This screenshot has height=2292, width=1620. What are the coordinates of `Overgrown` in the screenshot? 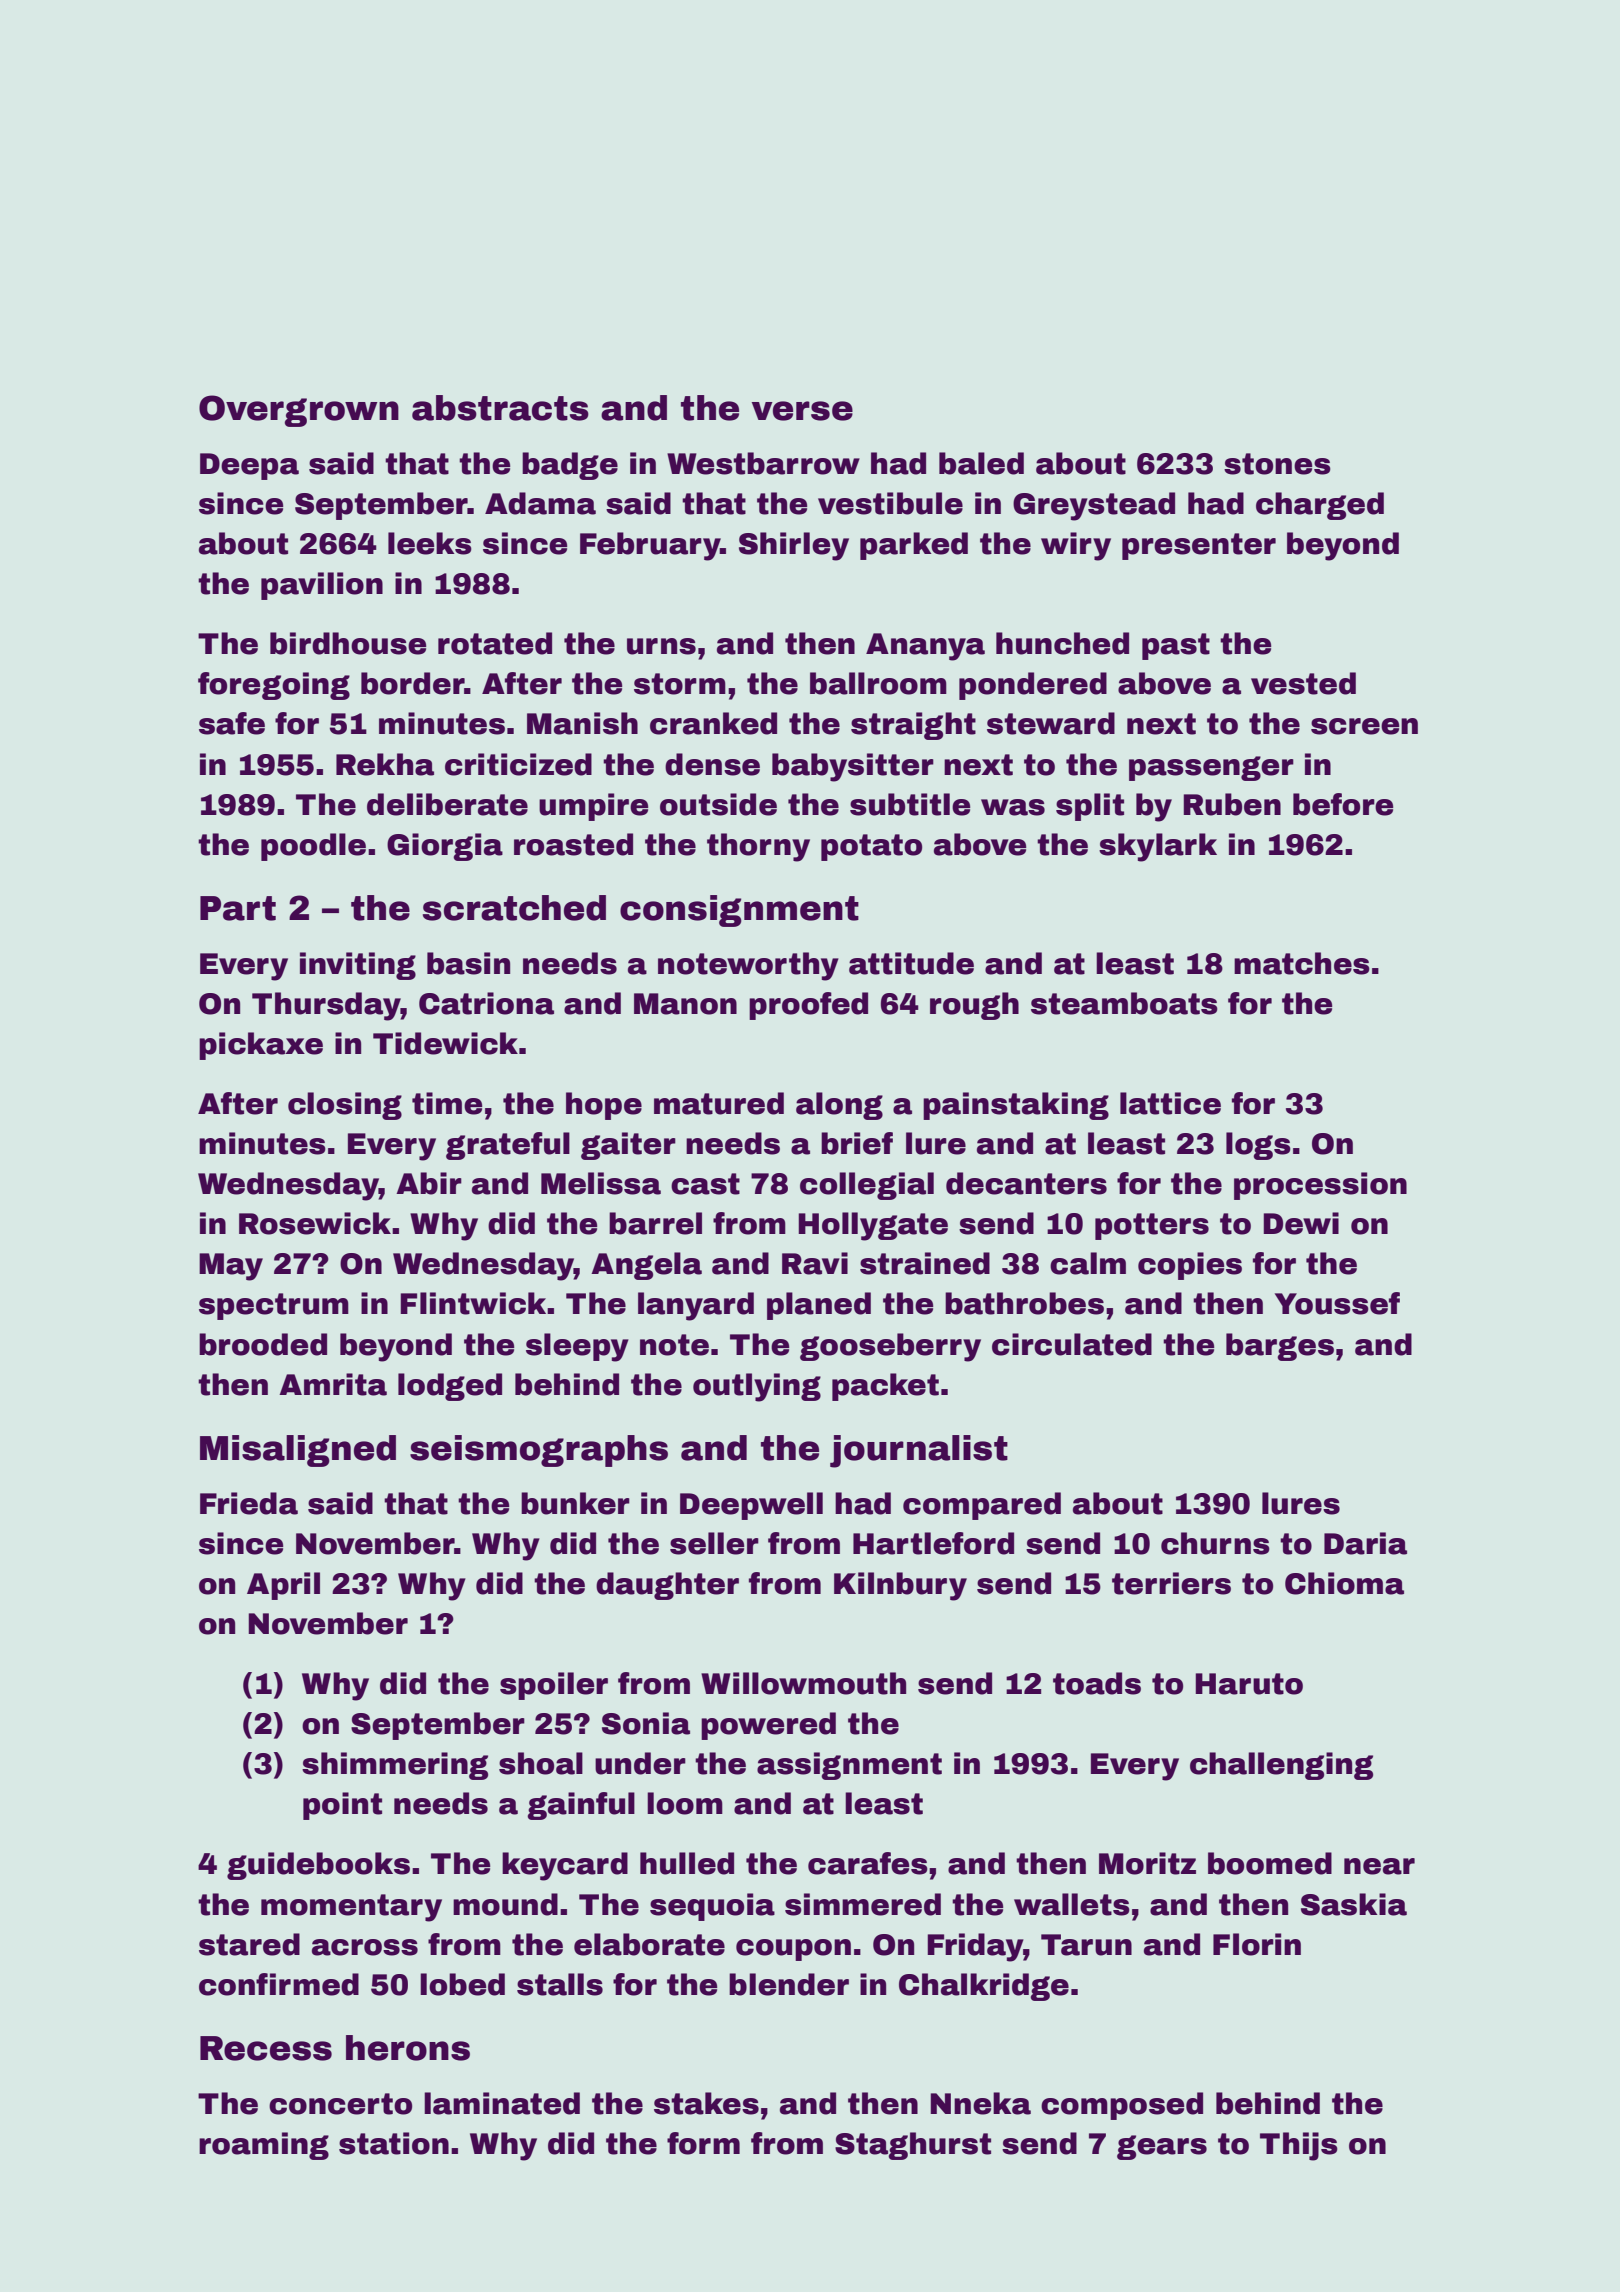 It's located at (299, 411).
